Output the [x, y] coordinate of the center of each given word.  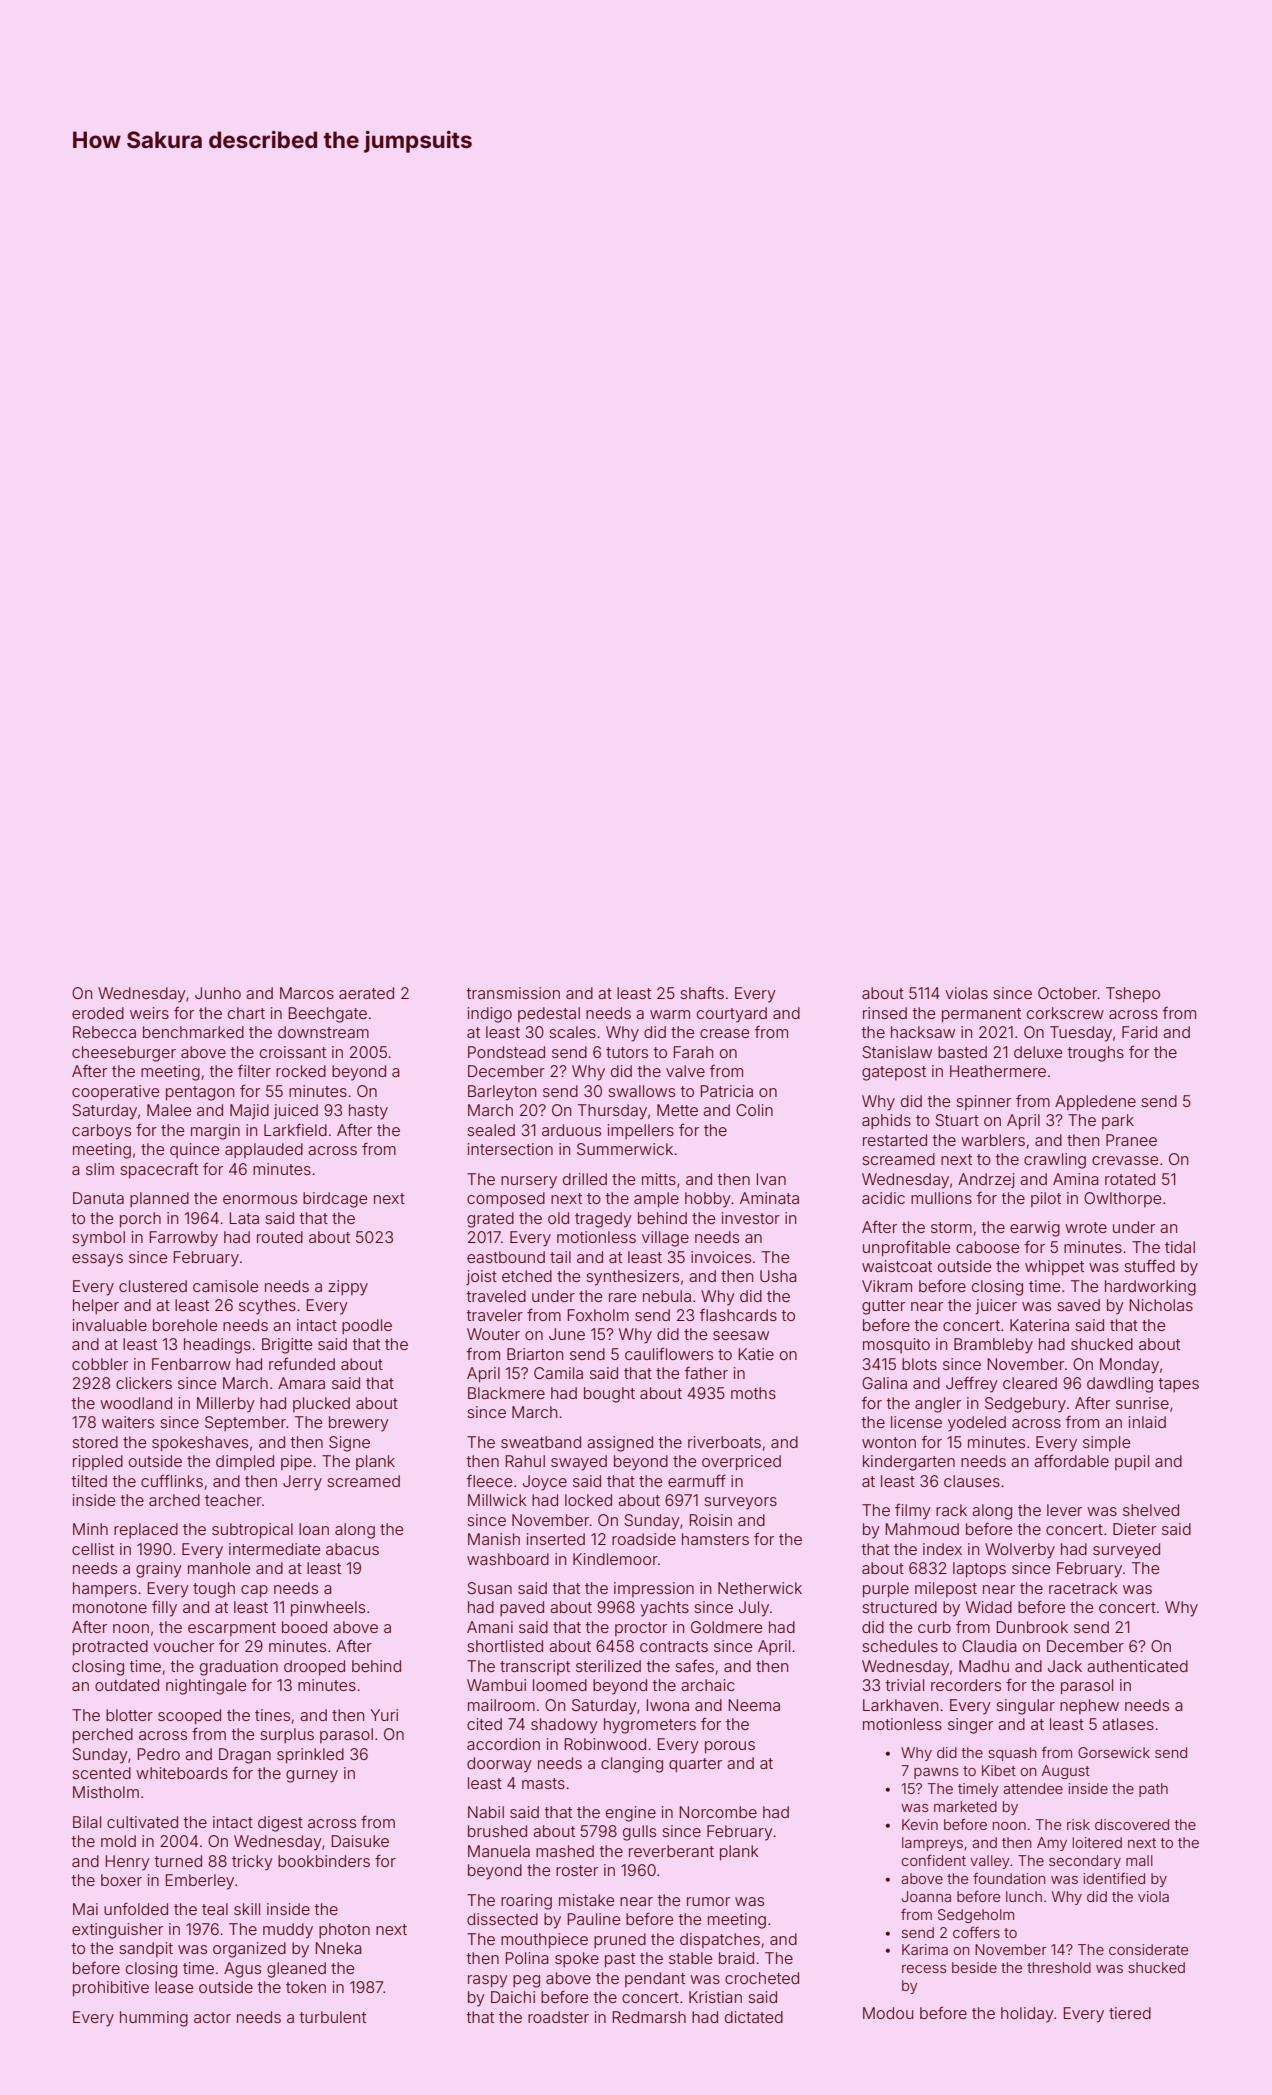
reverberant [671, 1851]
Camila [558, 1373]
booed [304, 1627]
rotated [1130, 1179]
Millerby [226, 1405]
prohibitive [111, 1989]
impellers [641, 1131]
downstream [323, 1032]
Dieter [1134, 1529]
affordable [1071, 1461]
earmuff [697, 1480]
